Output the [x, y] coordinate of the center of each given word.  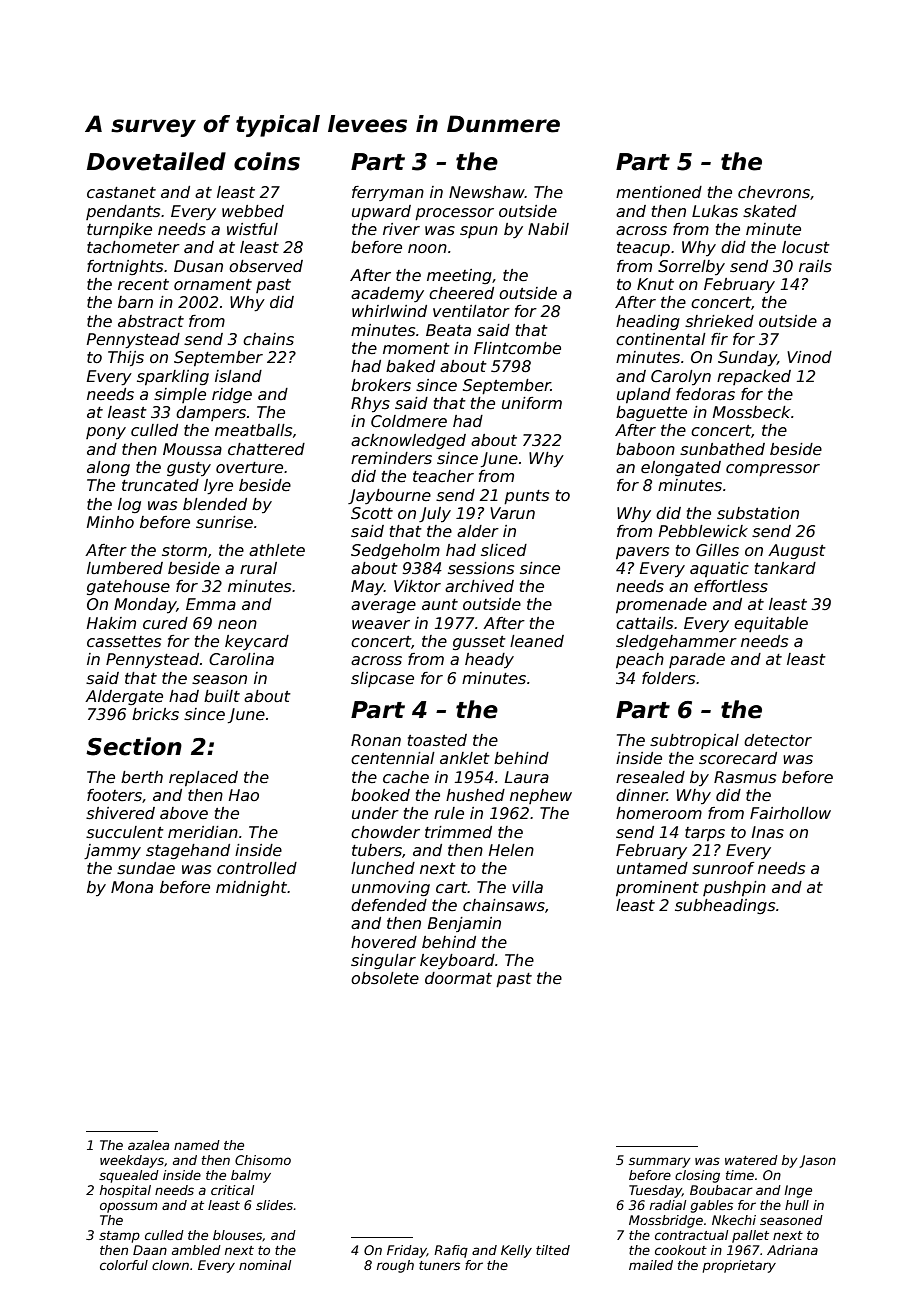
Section [134, 746]
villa [527, 887]
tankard [785, 568]
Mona [132, 887]
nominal [265, 1265]
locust [806, 247]
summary [660, 1162]
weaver [381, 625]
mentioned [659, 192]
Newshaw [487, 192]
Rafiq [451, 1251]
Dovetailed [156, 161]
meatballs [253, 430]
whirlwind [389, 311]
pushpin [734, 888]
